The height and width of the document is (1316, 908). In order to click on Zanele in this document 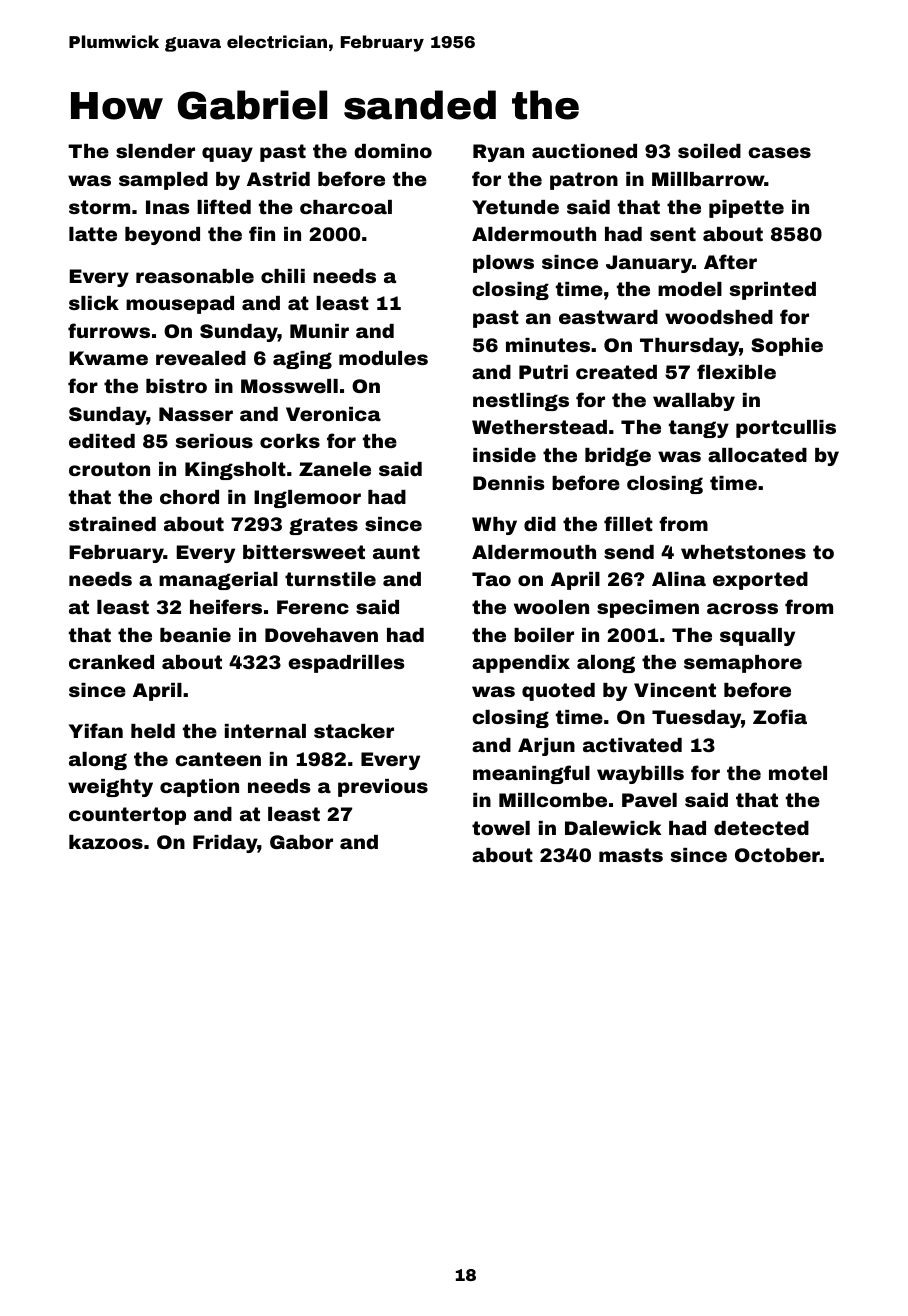, I will do `click(335, 469)`.
